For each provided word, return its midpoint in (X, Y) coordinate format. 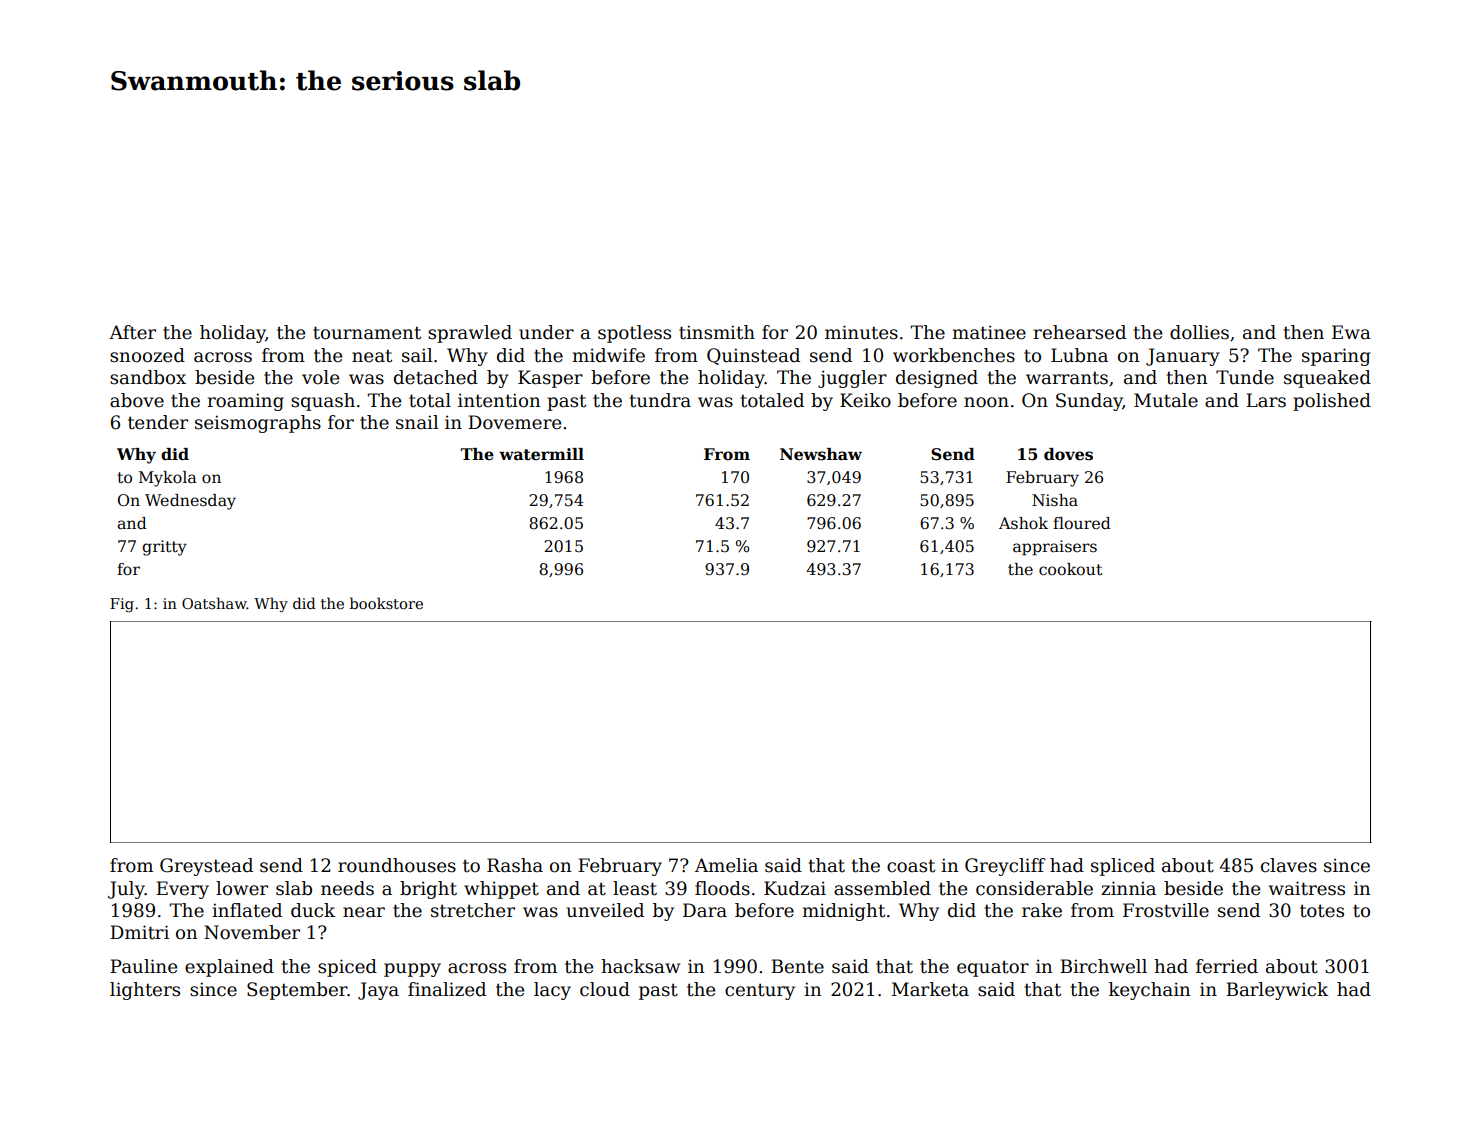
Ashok (1023, 523)
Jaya (378, 991)
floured (1082, 523)
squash (323, 402)
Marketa (930, 989)
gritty (164, 548)
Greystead (206, 867)
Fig (122, 605)
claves (1289, 865)
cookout (1071, 569)
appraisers (1055, 548)
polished (1332, 402)
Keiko (865, 400)
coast (911, 866)
